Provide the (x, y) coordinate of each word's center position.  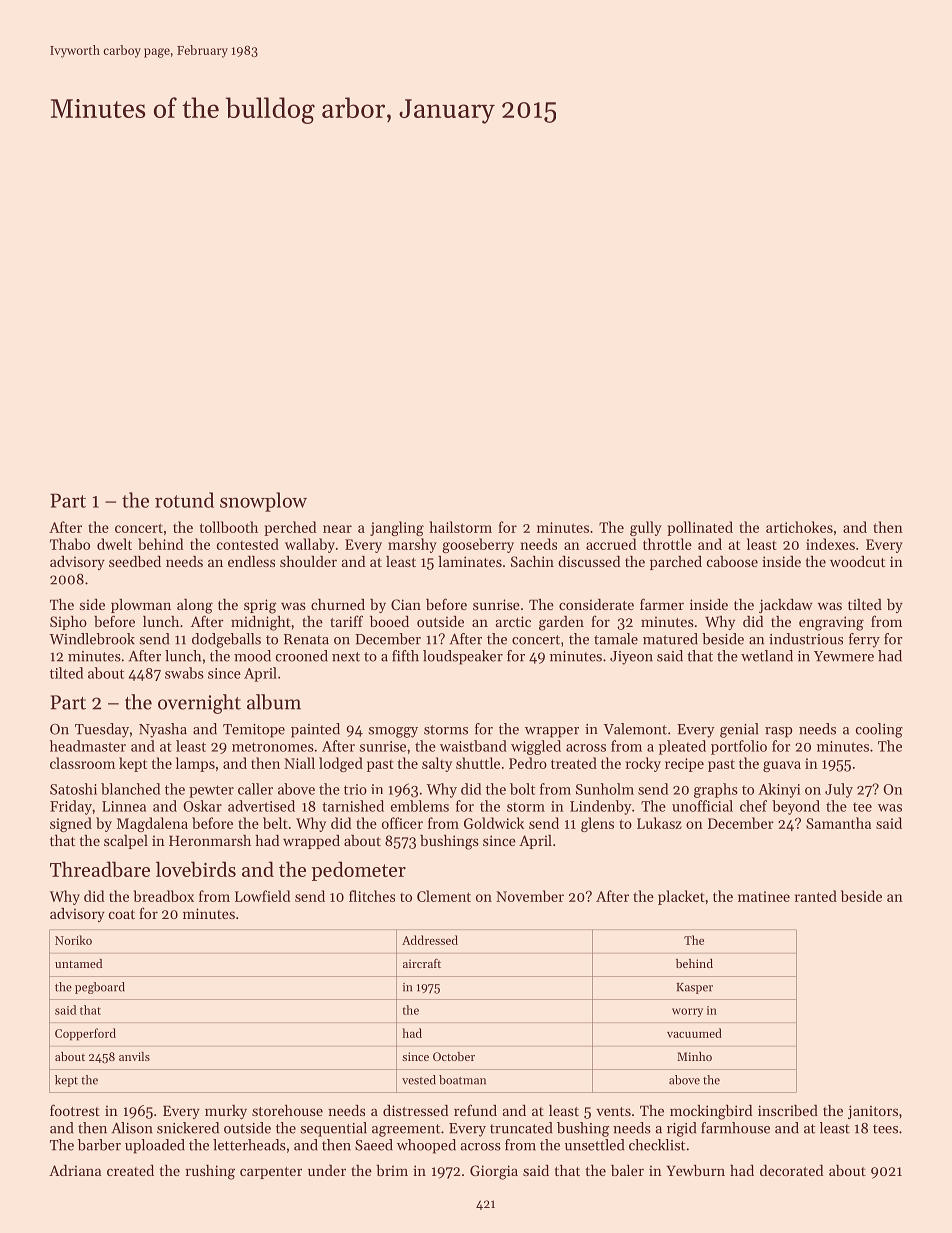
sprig (260, 606)
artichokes (799, 527)
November (530, 896)
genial (739, 730)
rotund (184, 500)
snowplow (263, 502)
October (454, 1056)
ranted (816, 896)
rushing (210, 1172)
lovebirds (196, 869)
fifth (405, 656)
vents (613, 1111)
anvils (134, 1056)
